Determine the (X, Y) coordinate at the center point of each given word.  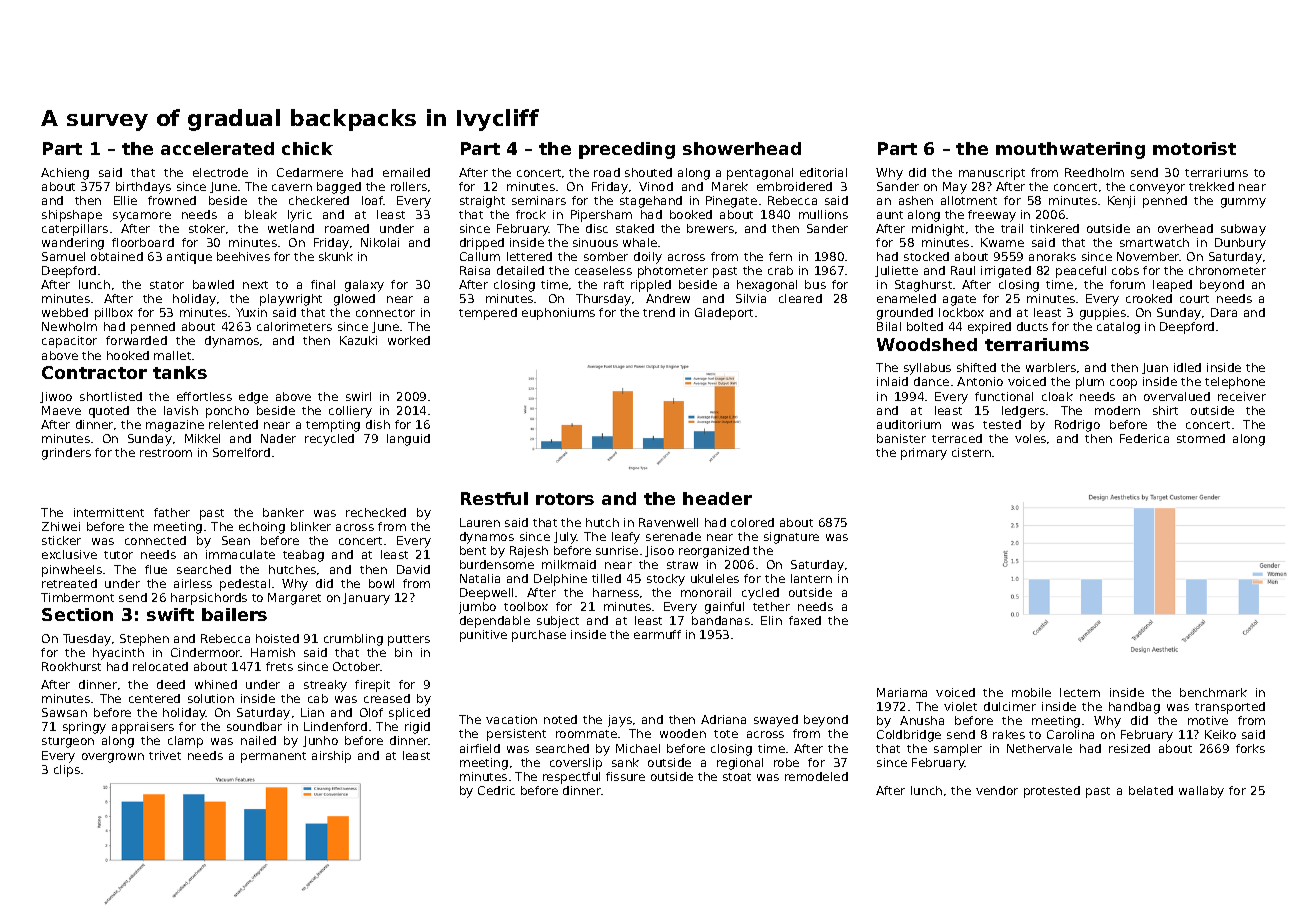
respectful (571, 778)
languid (408, 440)
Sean (236, 540)
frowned (172, 200)
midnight (938, 230)
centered (154, 698)
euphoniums (558, 314)
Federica (1144, 438)
